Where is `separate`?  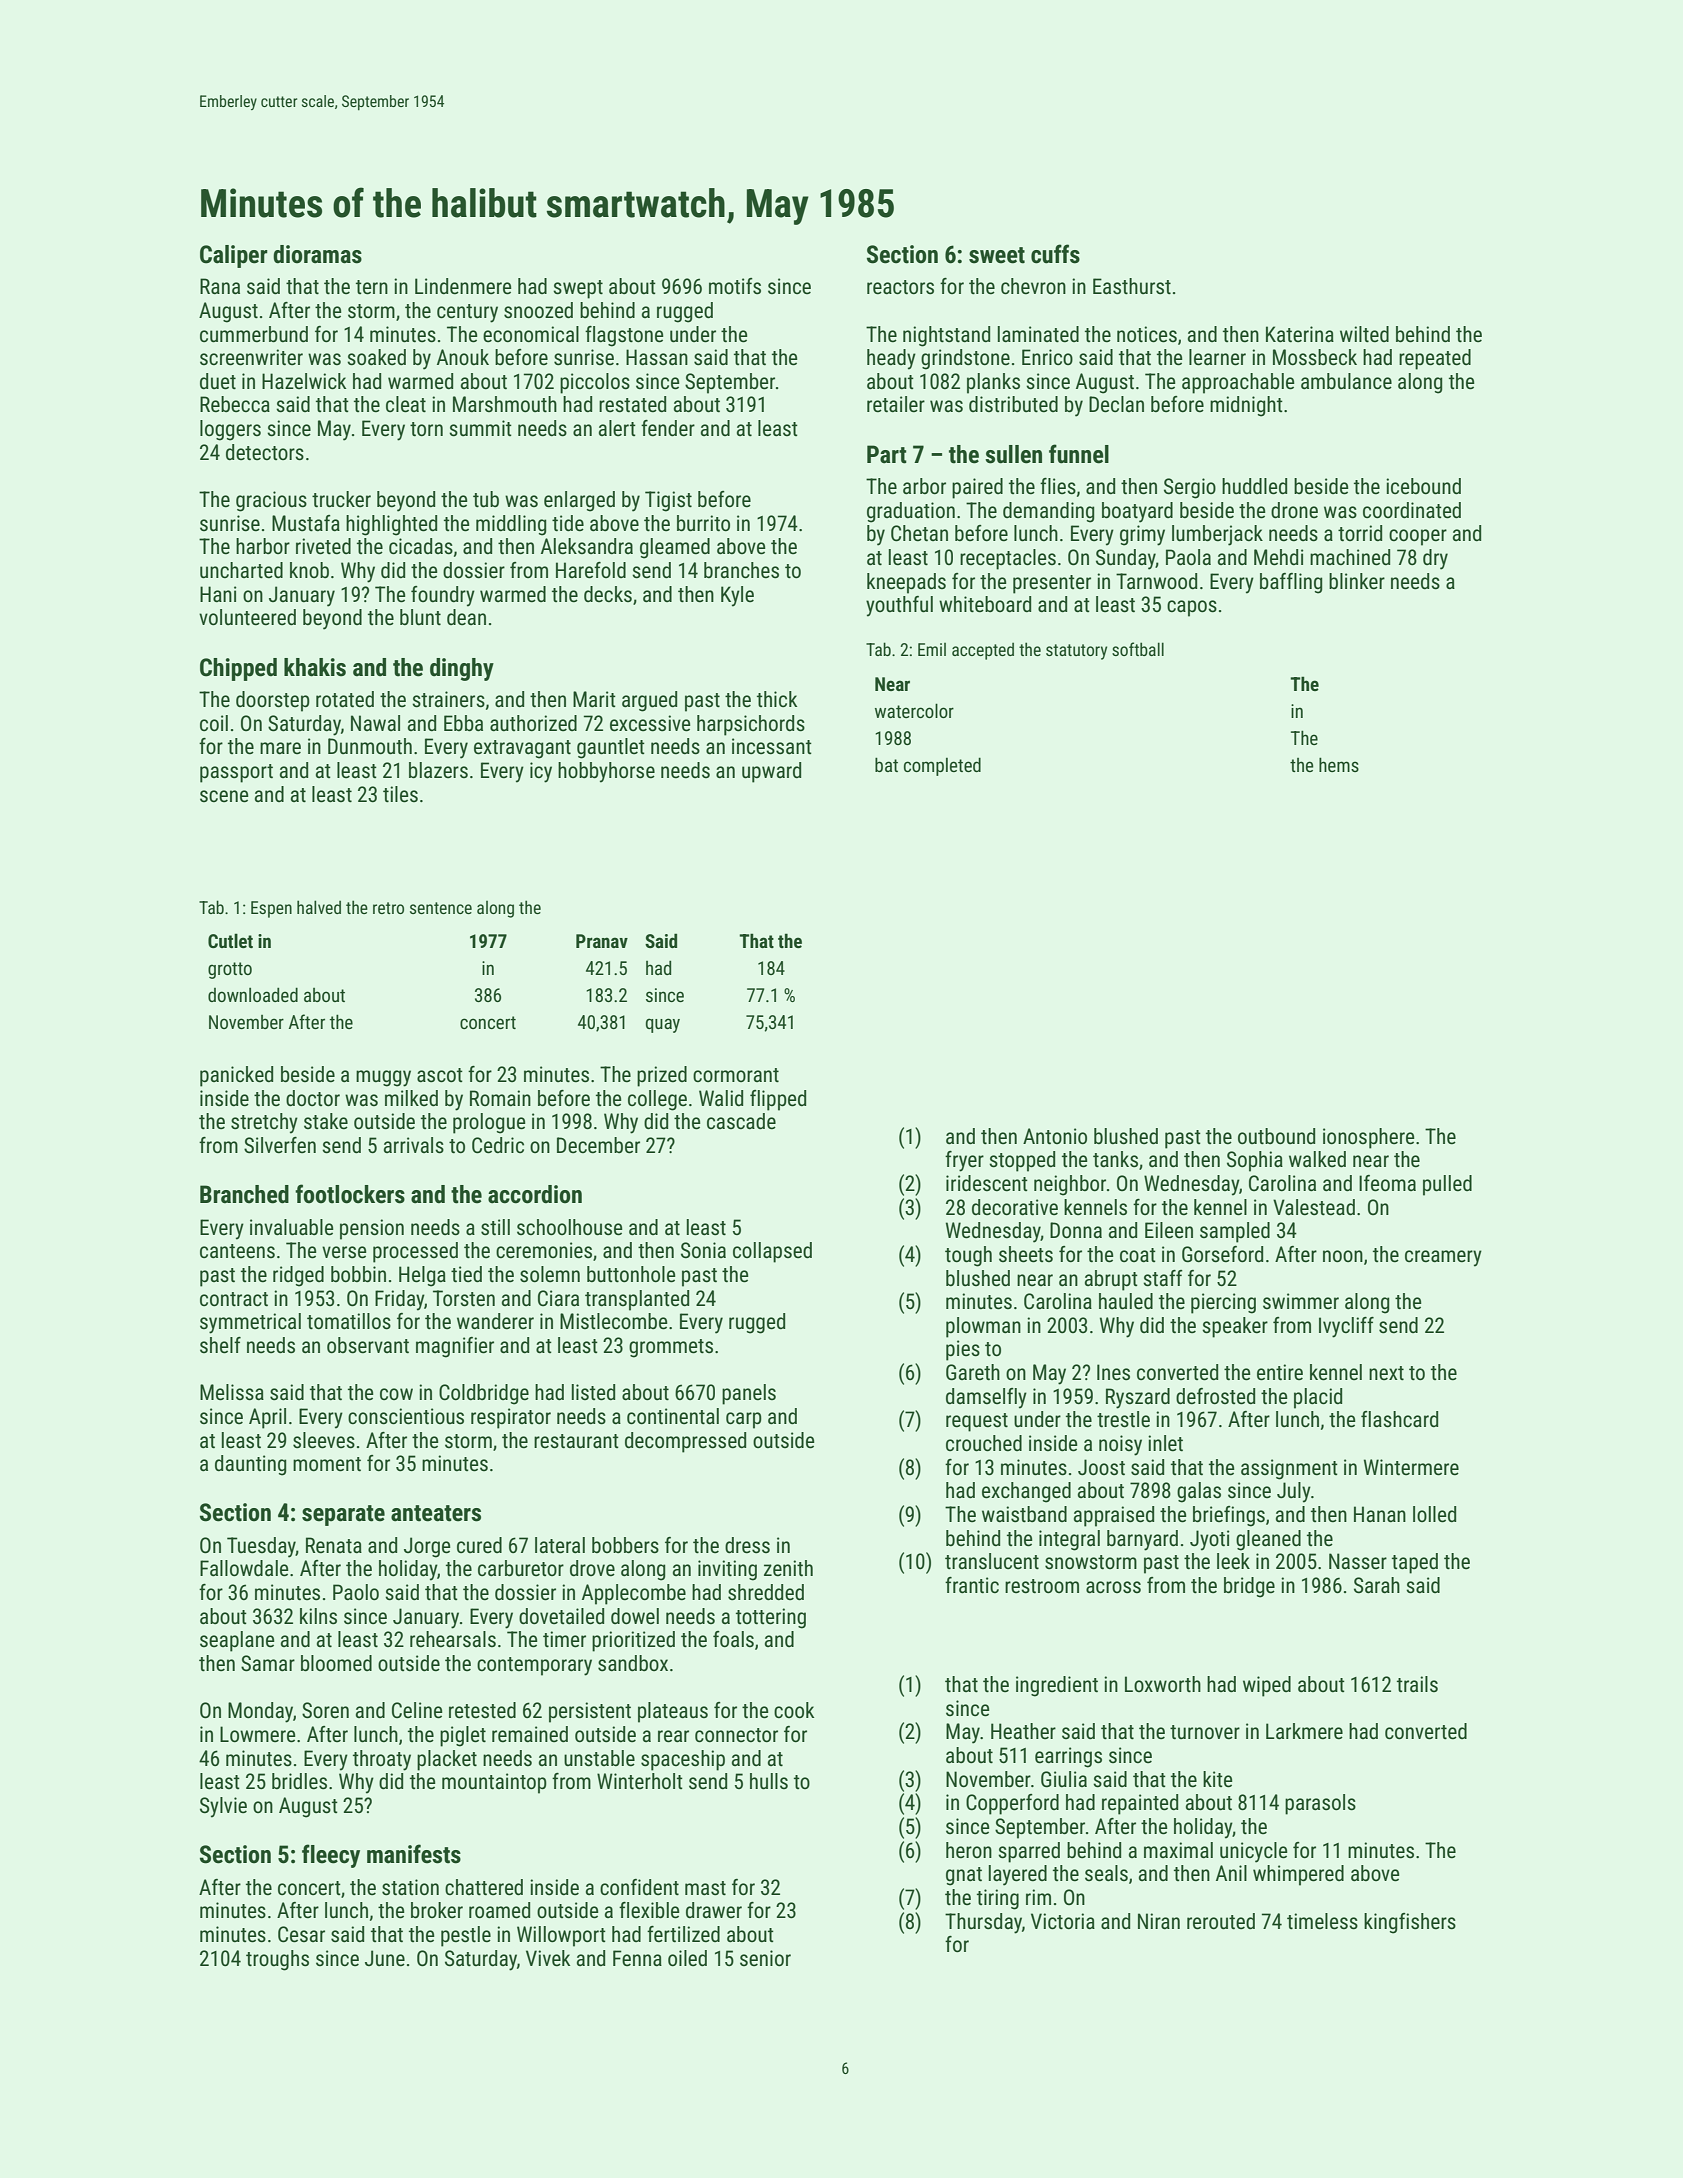 separate is located at coordinates (343, 1515).
